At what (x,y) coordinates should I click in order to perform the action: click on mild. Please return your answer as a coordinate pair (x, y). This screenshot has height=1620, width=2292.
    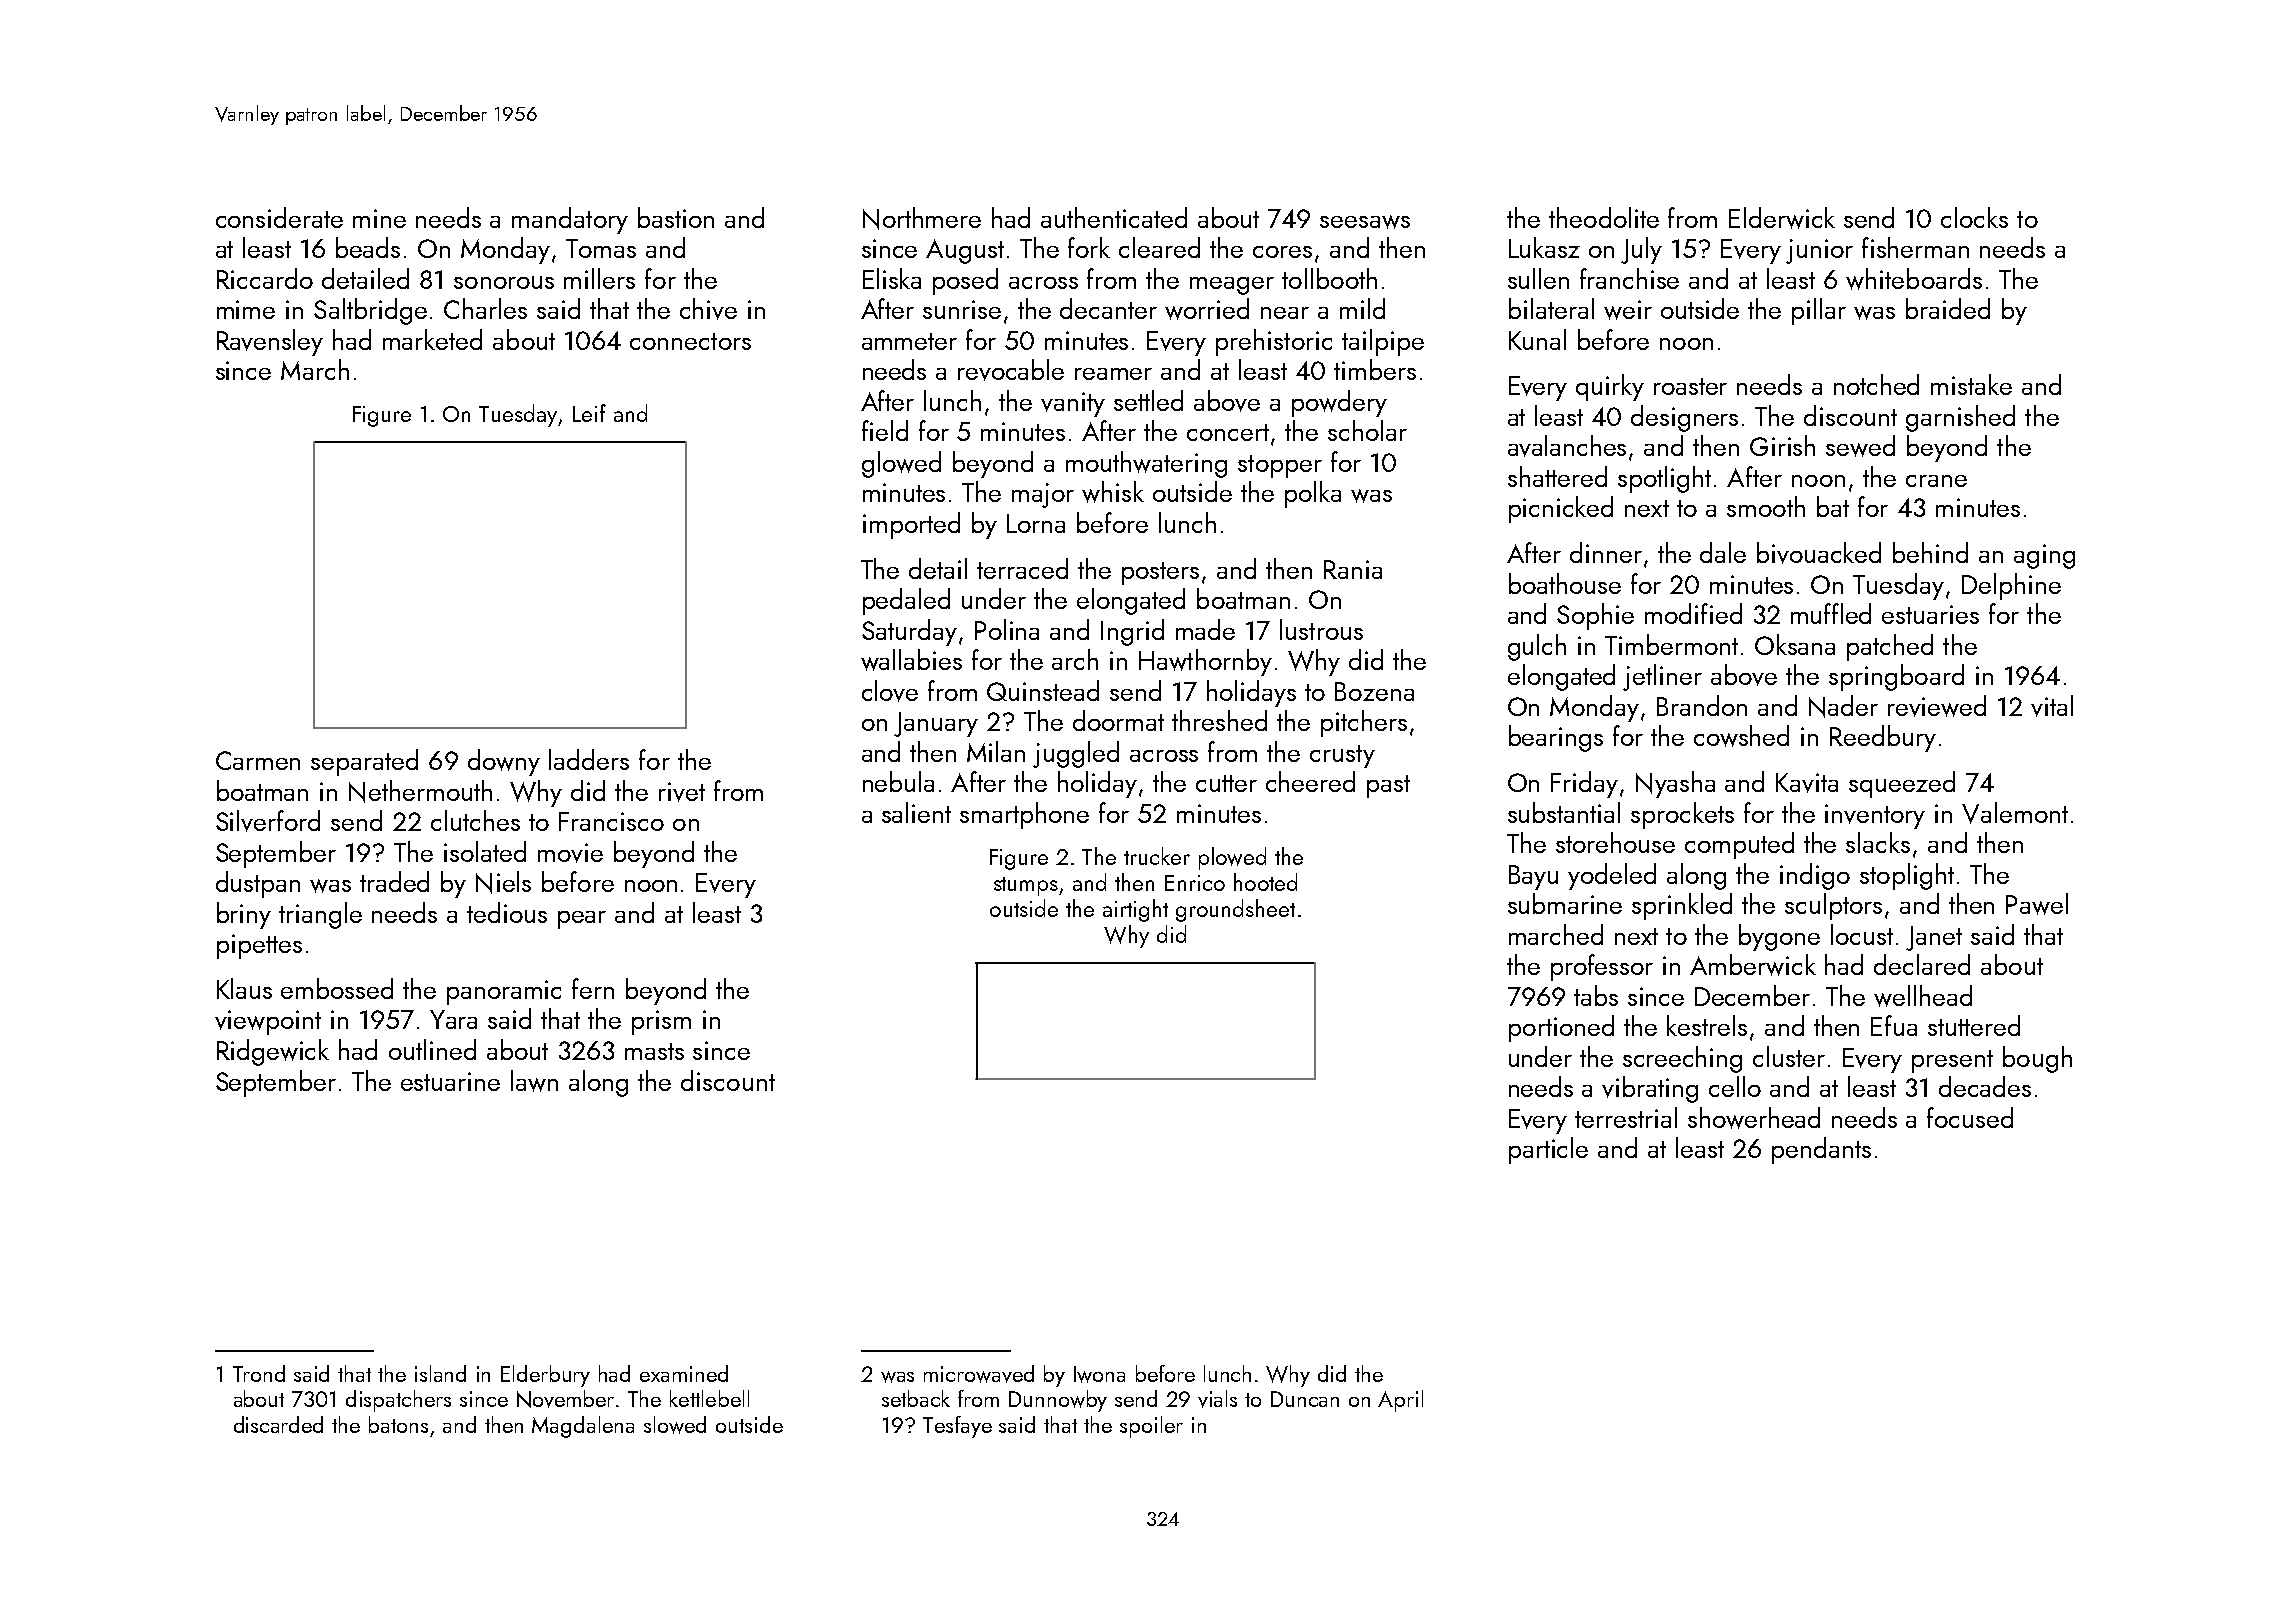
    Looking at the image, I should click on (1362, 308).
